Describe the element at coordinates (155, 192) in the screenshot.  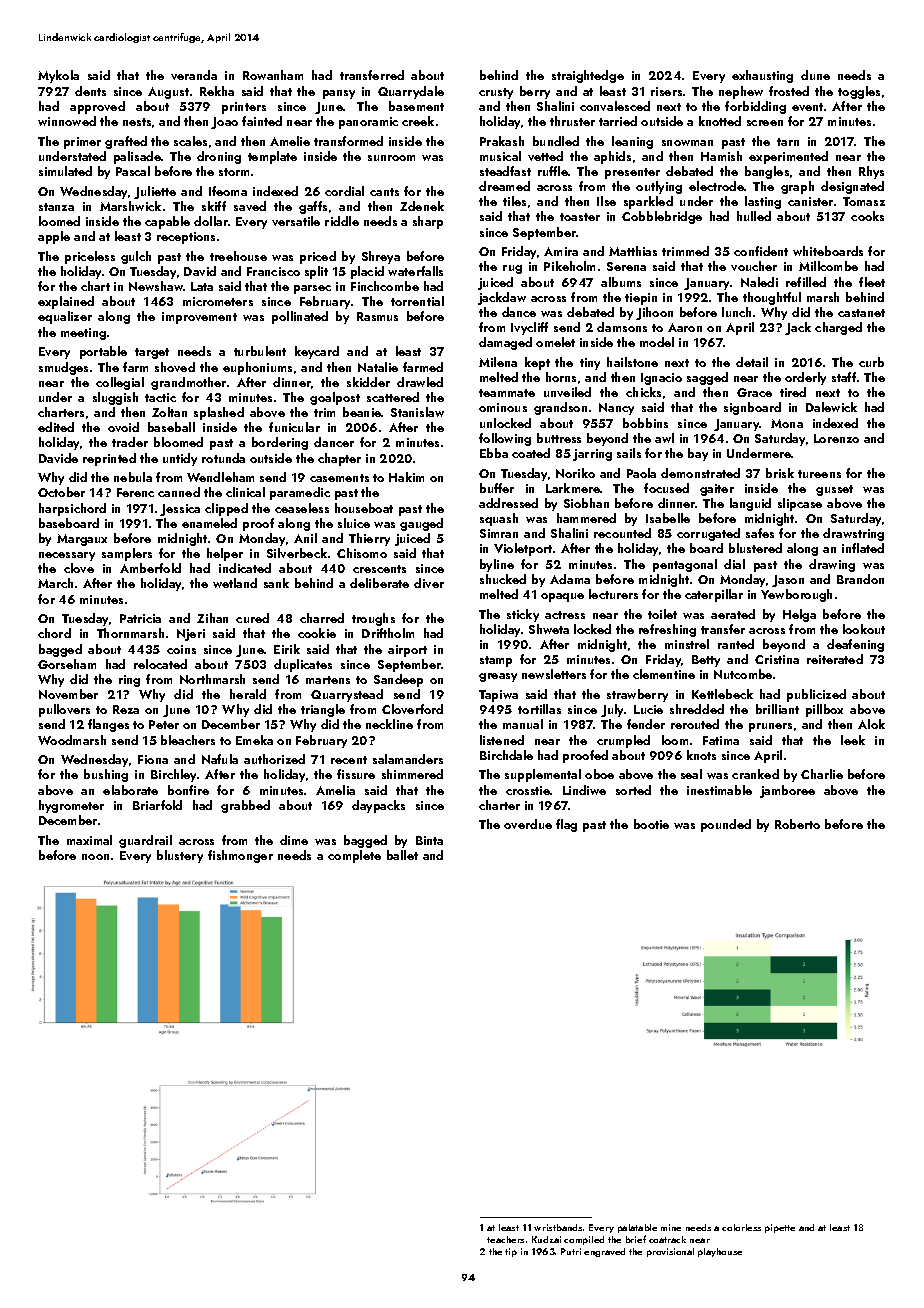
I see `Juliette` at that location.
